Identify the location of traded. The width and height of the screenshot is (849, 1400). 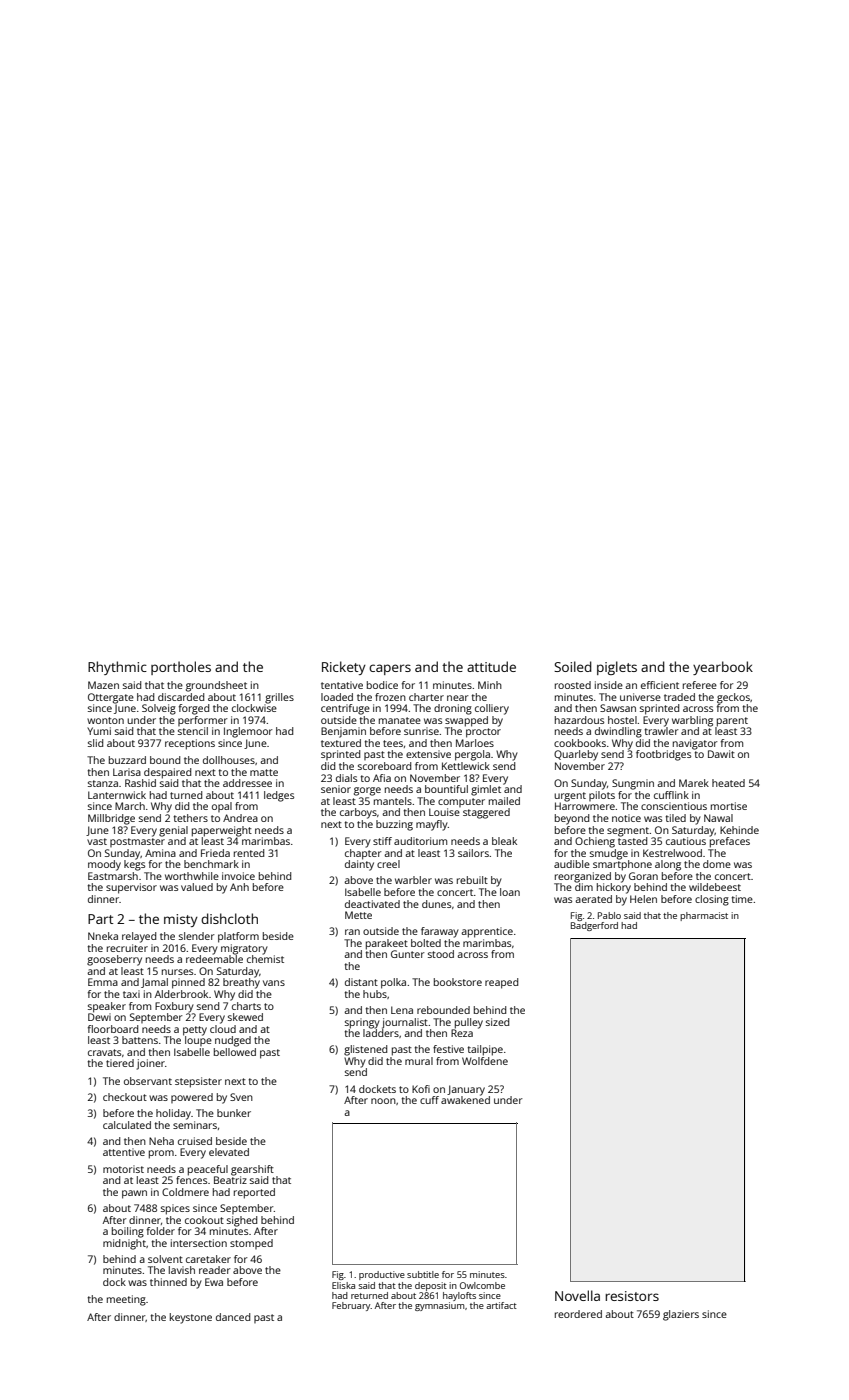
(679, 697).
